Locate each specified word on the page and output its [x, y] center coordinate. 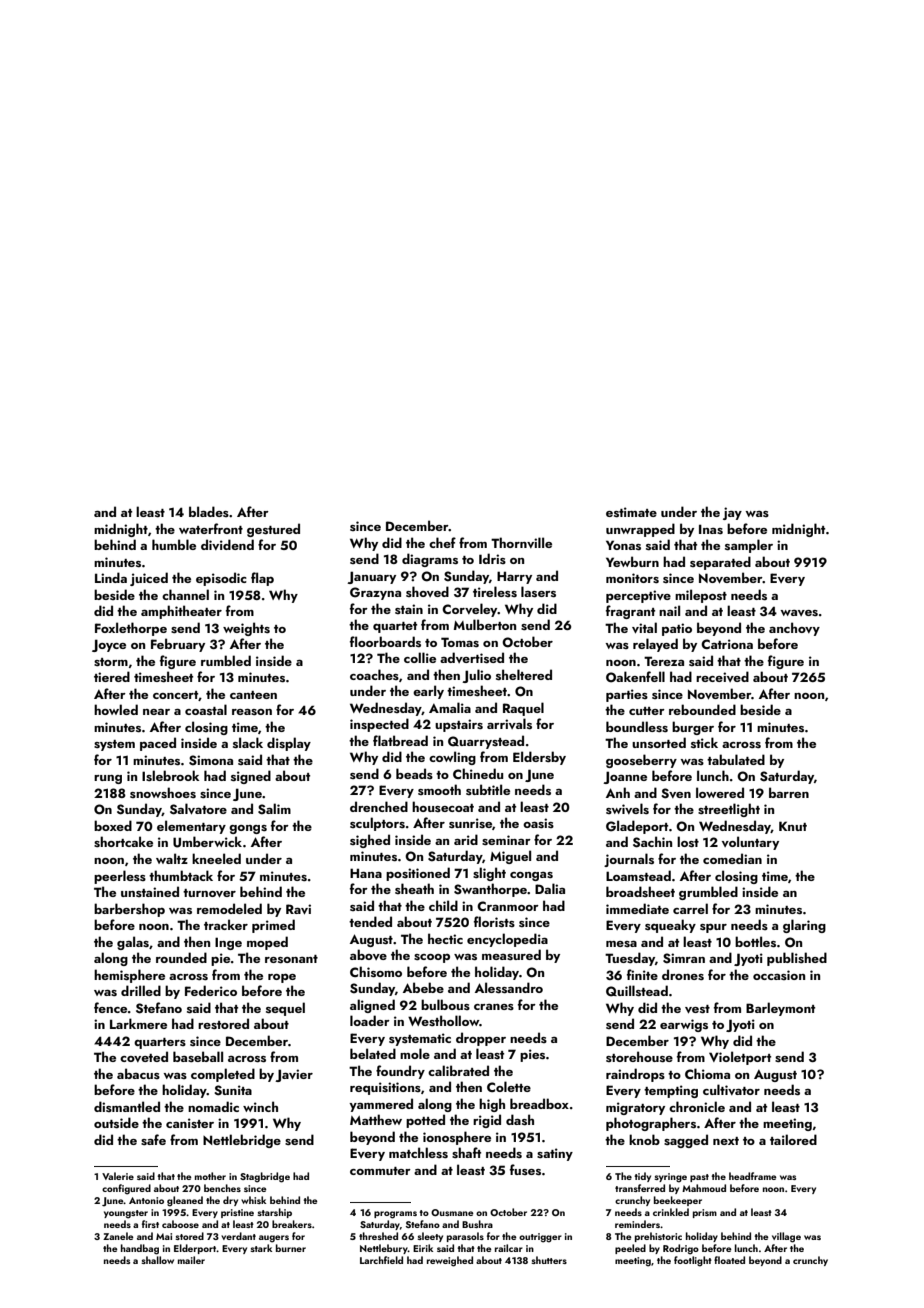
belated [373, 1053]
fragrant [630, 612]
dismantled [127, 1106]
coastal [206, 710]
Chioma [707, 1073]
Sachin [652, 842]
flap [262, 579]
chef [442, 542]
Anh [618, 792]
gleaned [185, 1201]
